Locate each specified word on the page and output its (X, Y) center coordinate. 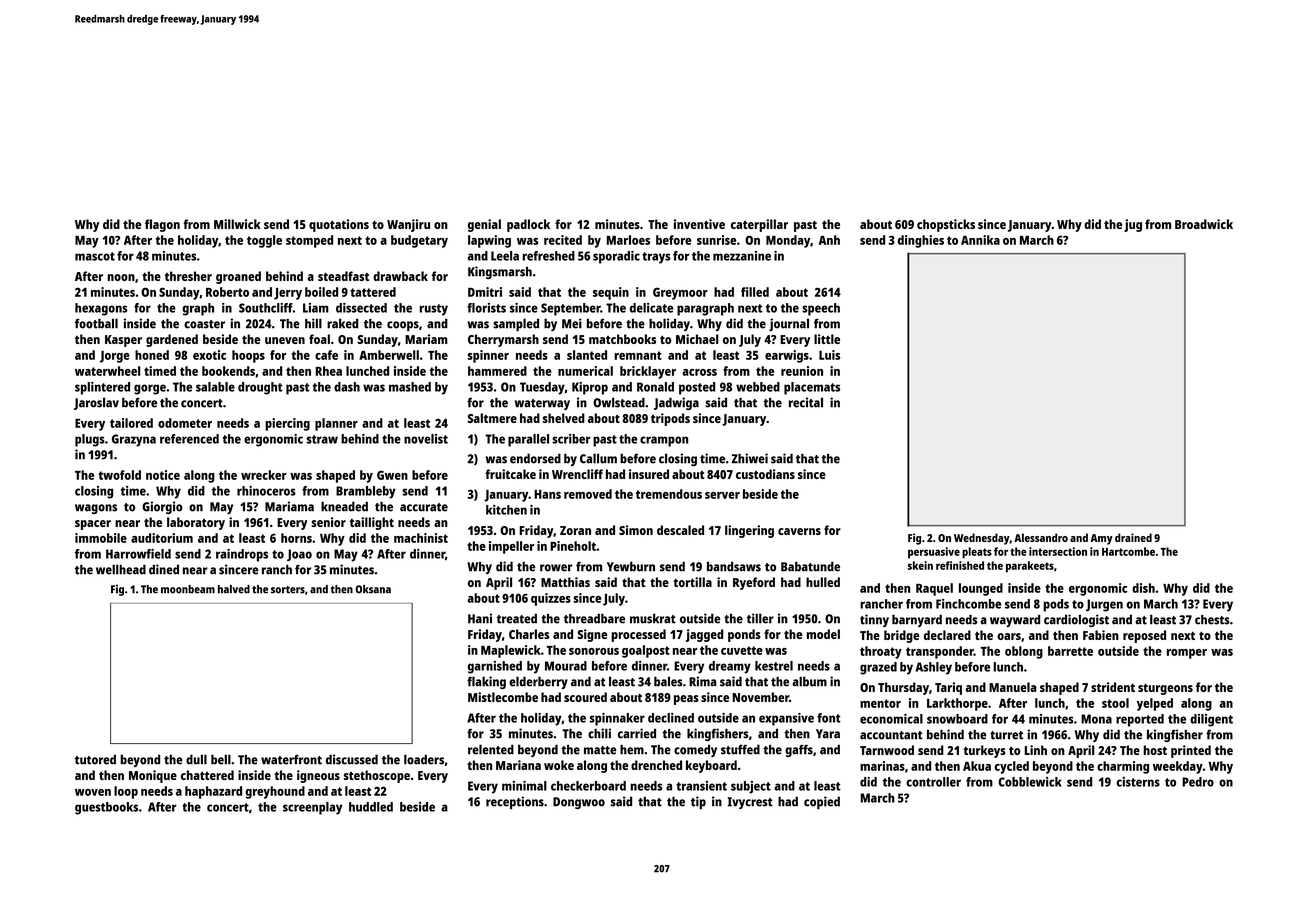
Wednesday (982, 539)
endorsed (535, 458)
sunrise (716, 240)
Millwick (237, 224)
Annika (980, 240)
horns (296, 538)
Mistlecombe (503, 697)
